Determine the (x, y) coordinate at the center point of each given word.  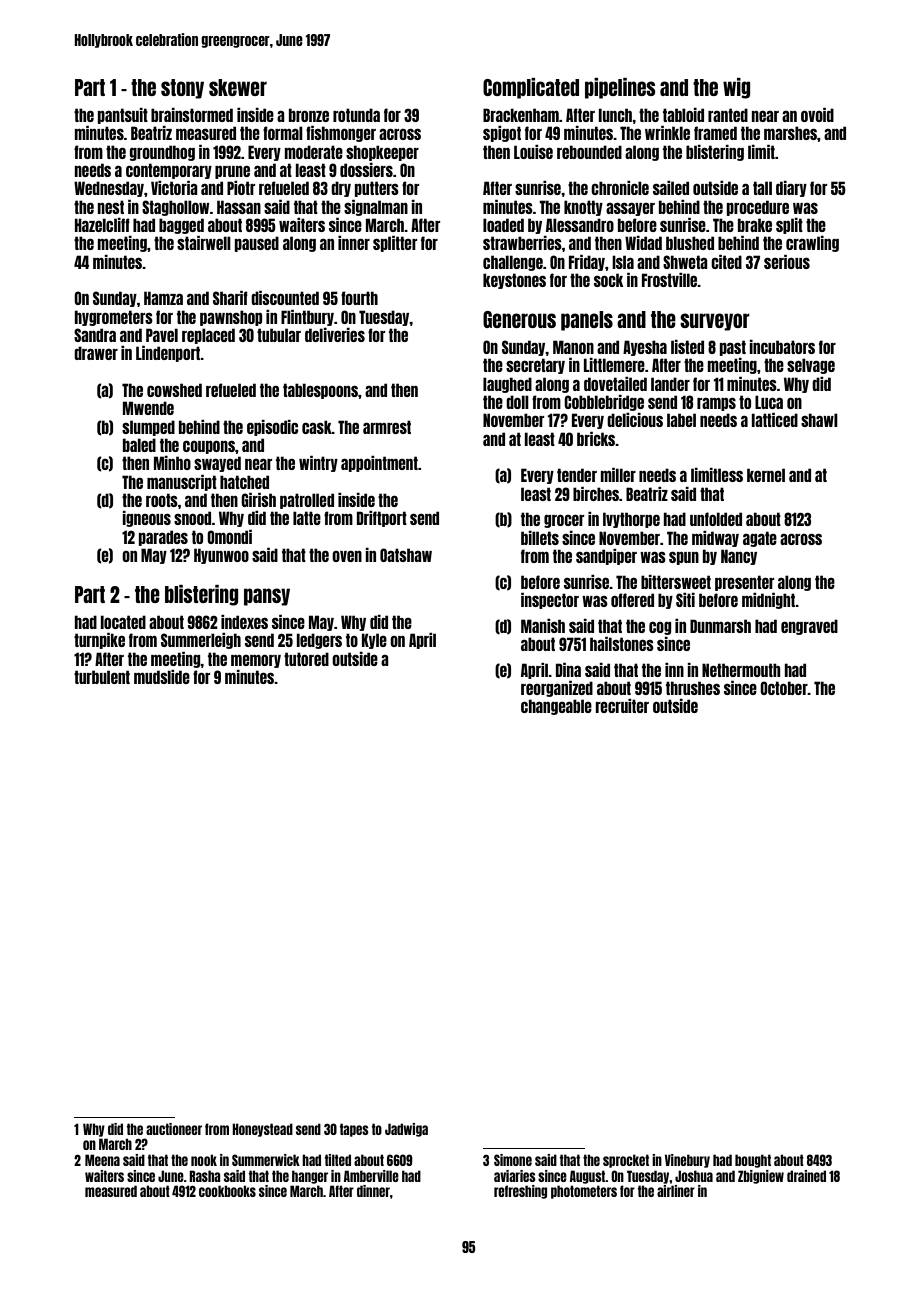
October (784, 688)
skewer (238, 87)
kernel (766, 475)
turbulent (102, 677)
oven (347, 556)
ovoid (817, 115)
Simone (513, 1160)
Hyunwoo (221, 556)
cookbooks (227, 1191)
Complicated (531, 88)
